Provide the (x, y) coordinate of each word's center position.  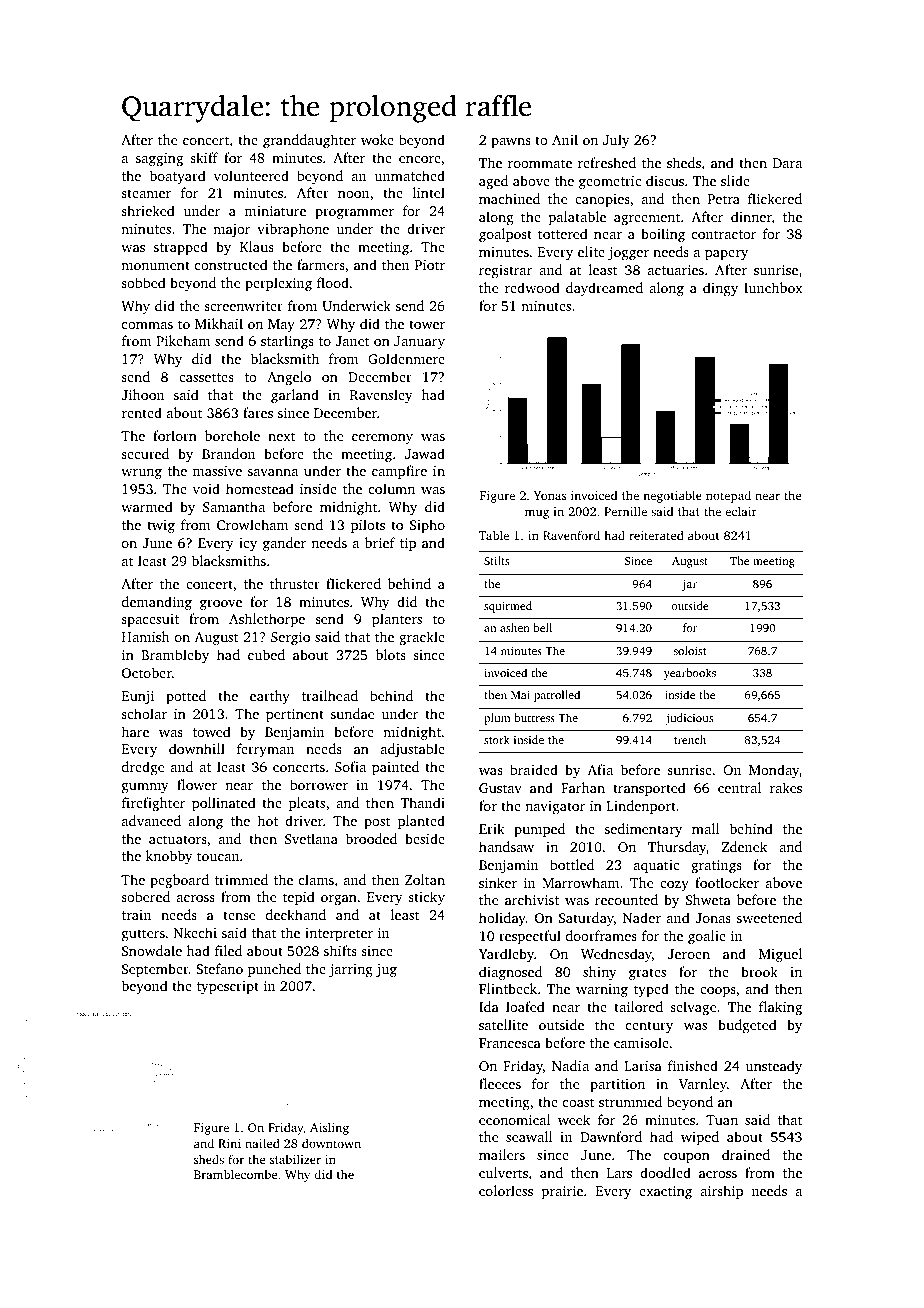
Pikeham (183, 340)
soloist (690, 650)
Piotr (430, 265)
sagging (159, 159)
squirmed (508, 607)
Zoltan (425, 879)
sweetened (769, 917)
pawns (511, 143)
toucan (218, 856)
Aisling (329, 1128)
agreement (647, 219)
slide (735, 180)
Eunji (138, 697)
